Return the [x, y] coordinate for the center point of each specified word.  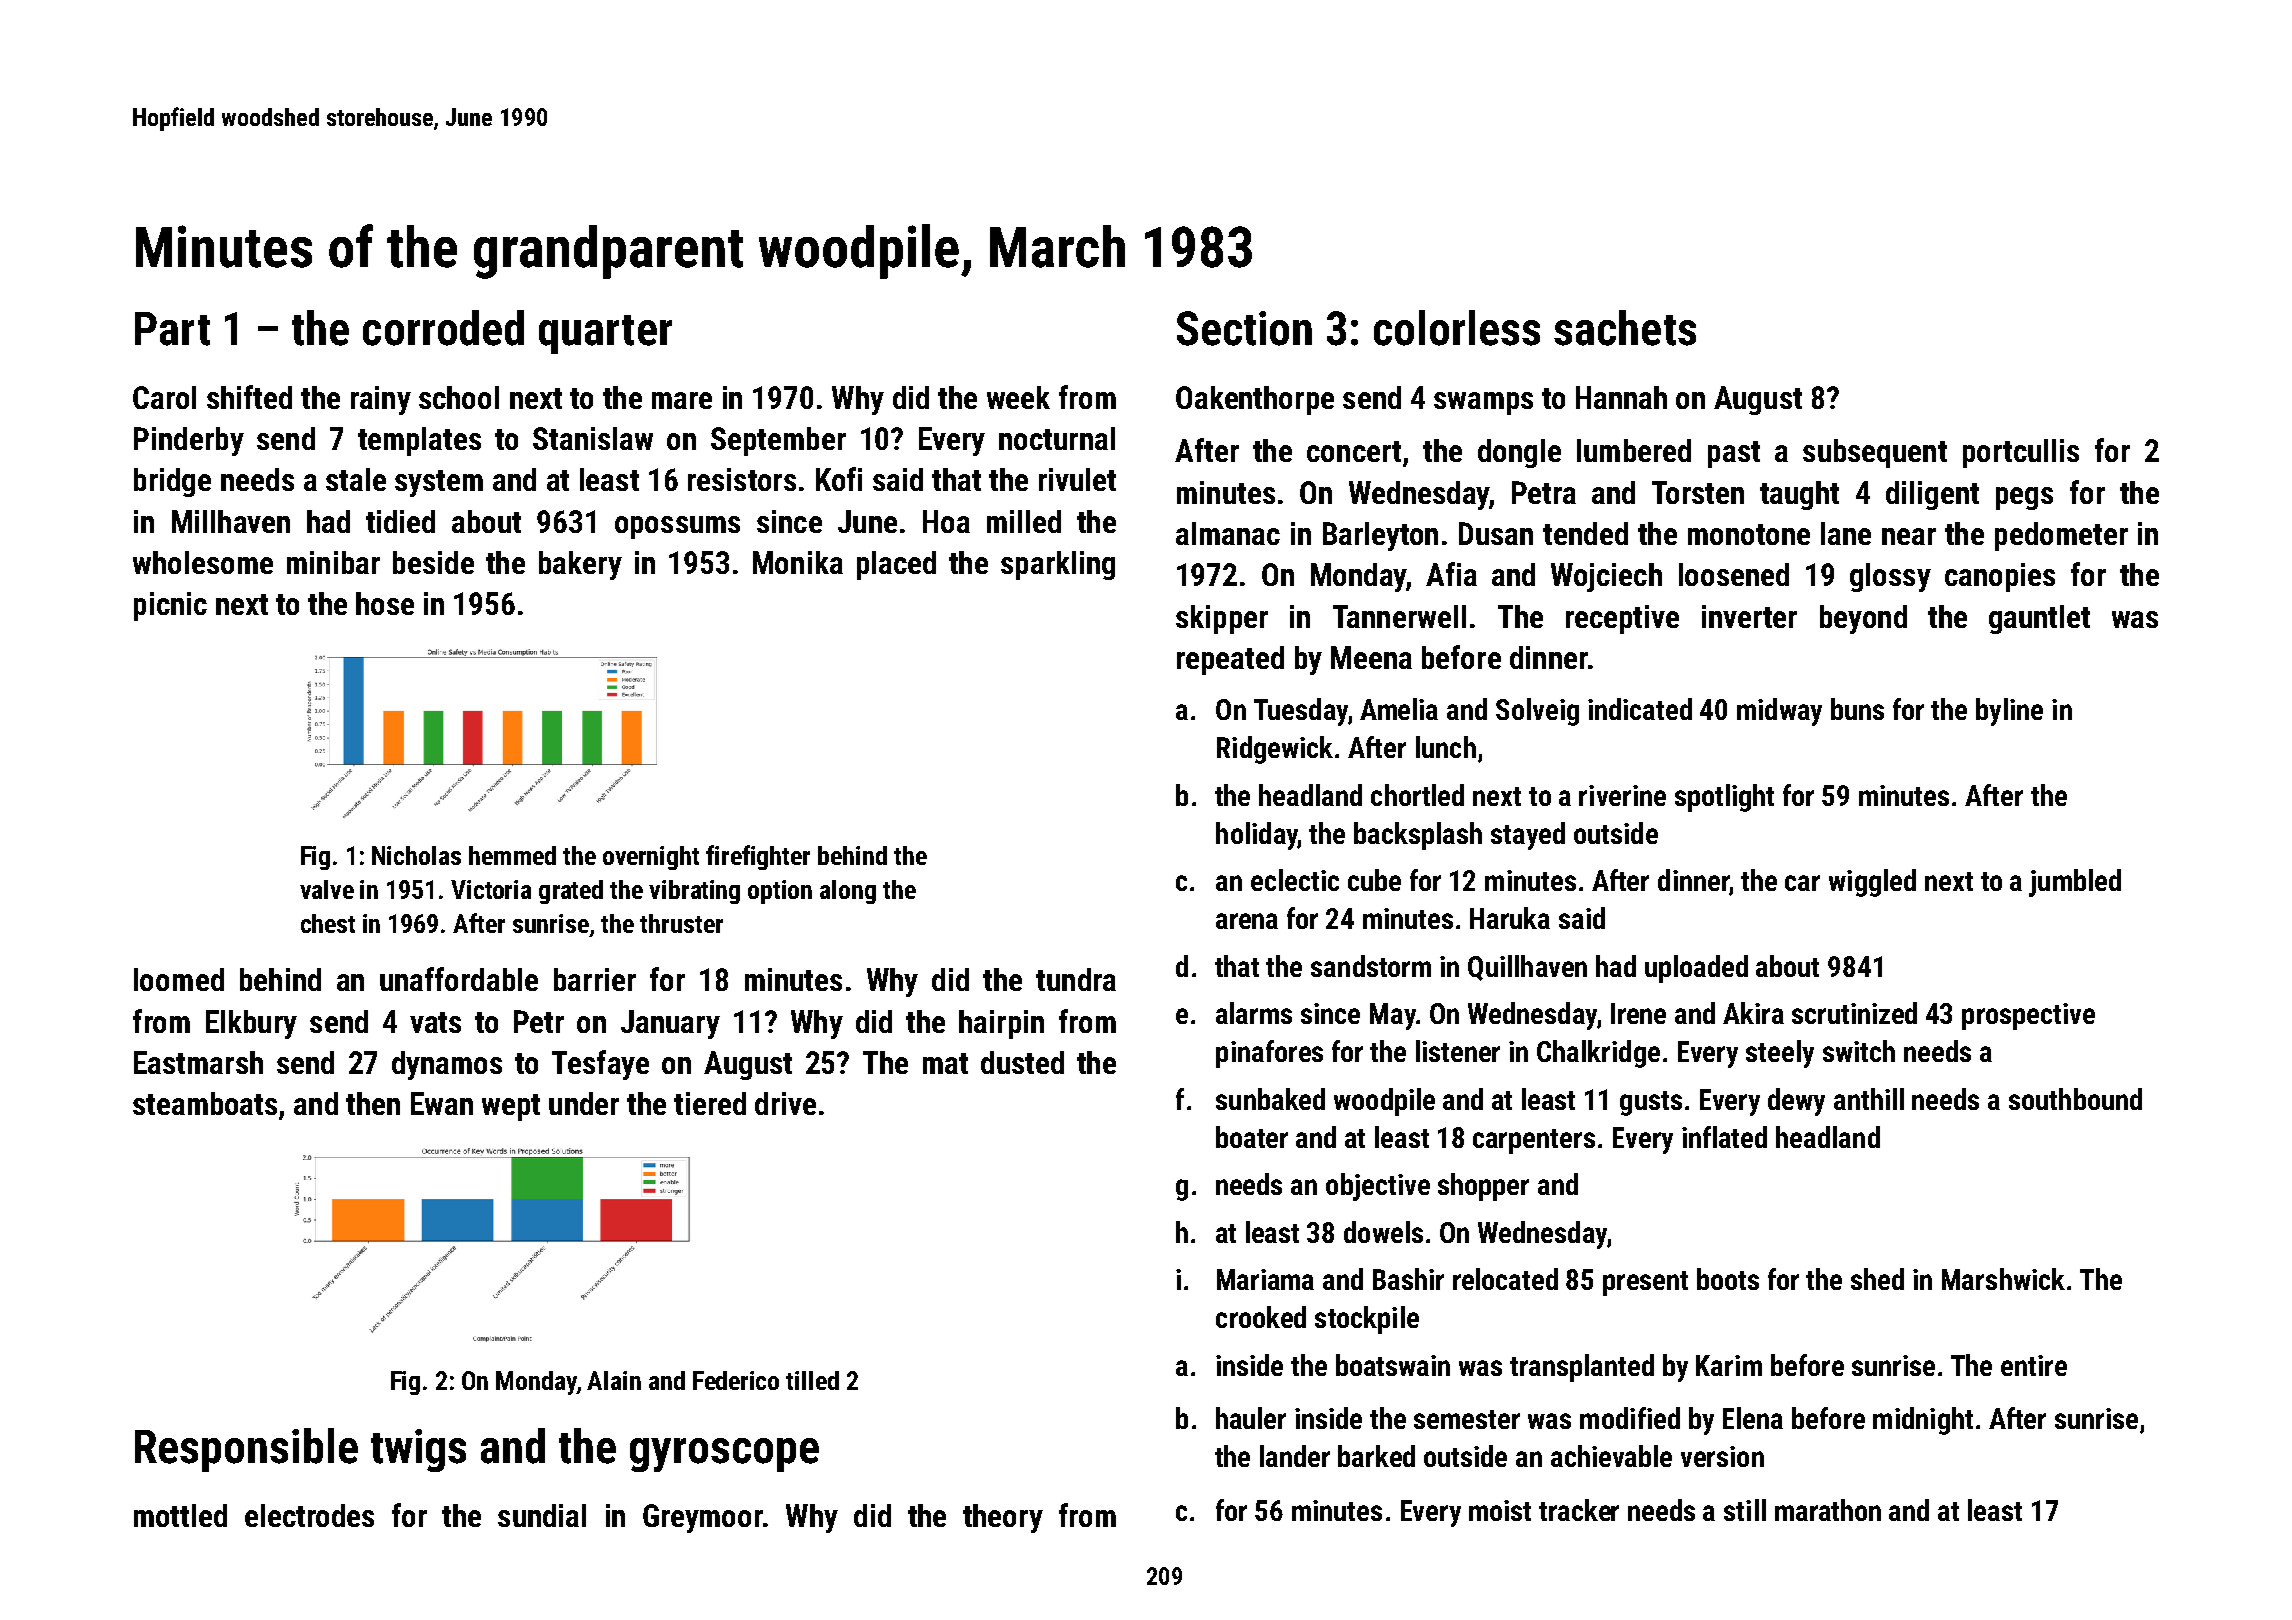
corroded [443, 328]
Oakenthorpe [1255, 400]
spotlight [1724, 798]
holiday [1257, 836]
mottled [180, 1515]
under [584, 1103]
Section [1244, 328]
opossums [677, 527]
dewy [1796, 1102]
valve [327, 889]
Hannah [1621, 397]
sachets [1625, 328]
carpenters [1534, 1141]
